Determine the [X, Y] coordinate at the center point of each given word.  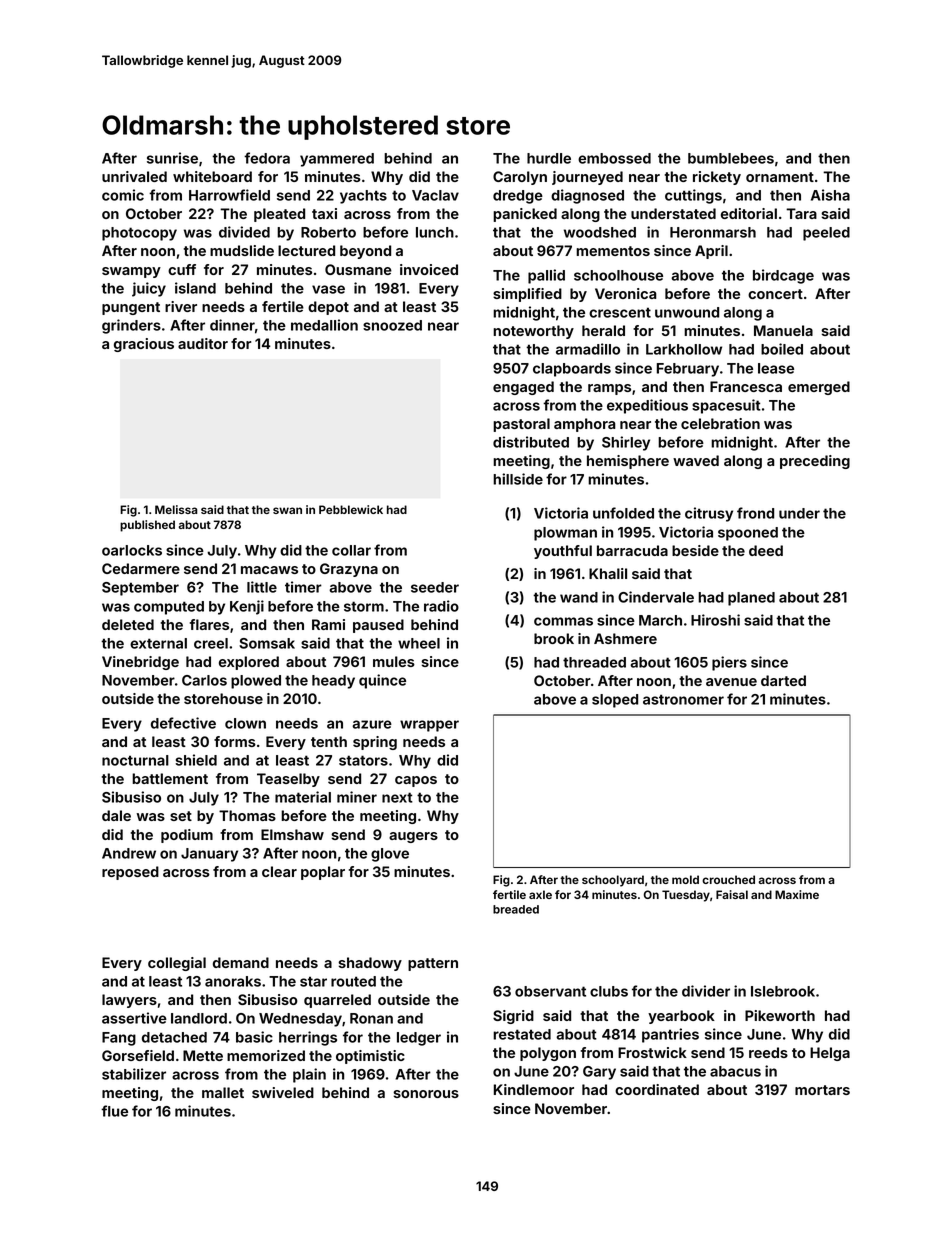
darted [783, 680]
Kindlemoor [534, 1089]
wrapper [429, 726]
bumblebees [731, 158]
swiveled [283, 1092]
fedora [267, 158]
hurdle [549, 158]
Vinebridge [140, 663]
